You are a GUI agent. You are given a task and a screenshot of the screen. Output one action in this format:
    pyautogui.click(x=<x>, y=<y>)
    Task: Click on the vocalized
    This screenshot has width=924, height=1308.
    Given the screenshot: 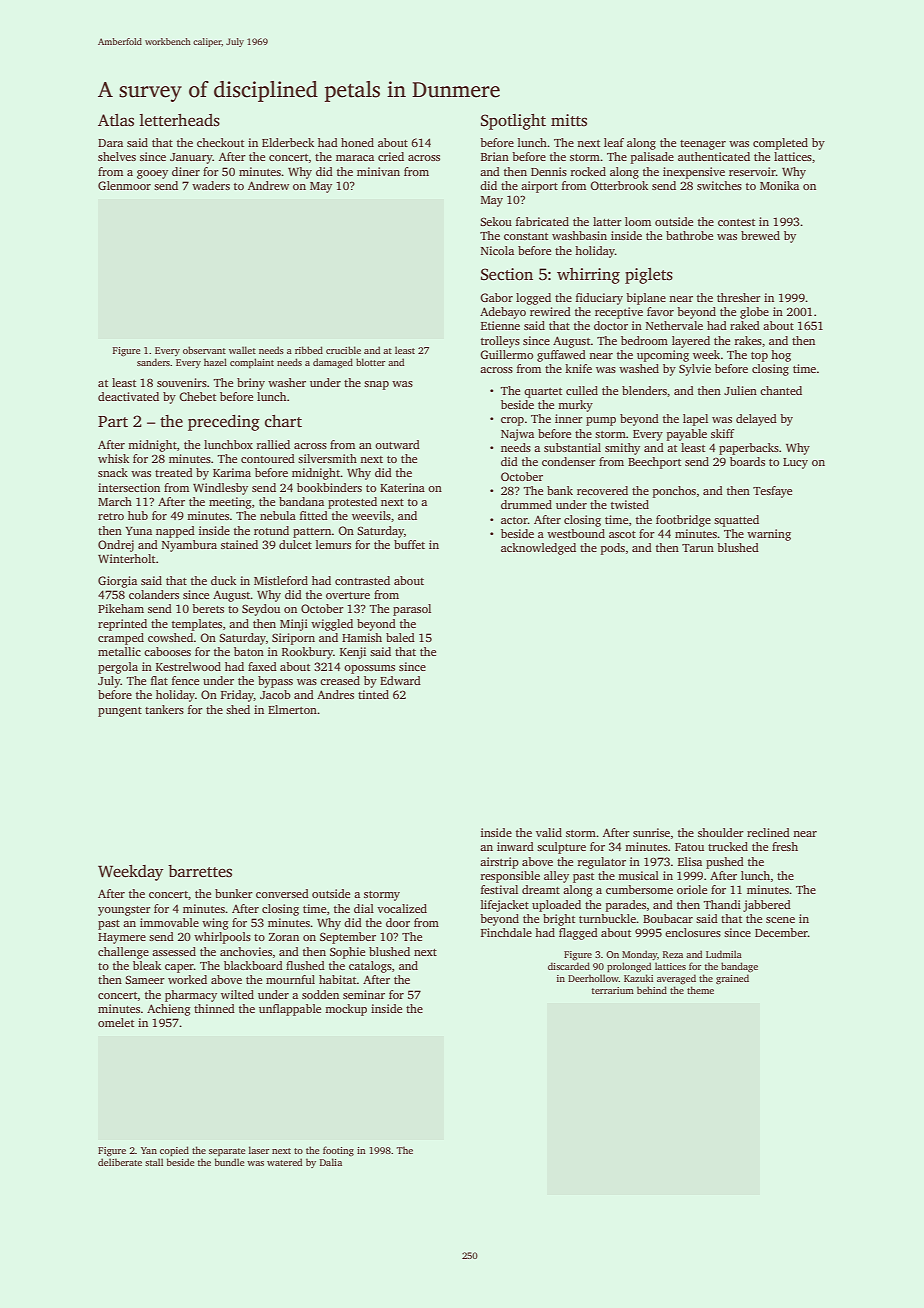 What is the action you would take?
    pyautogui.click(x=402, y=908)
